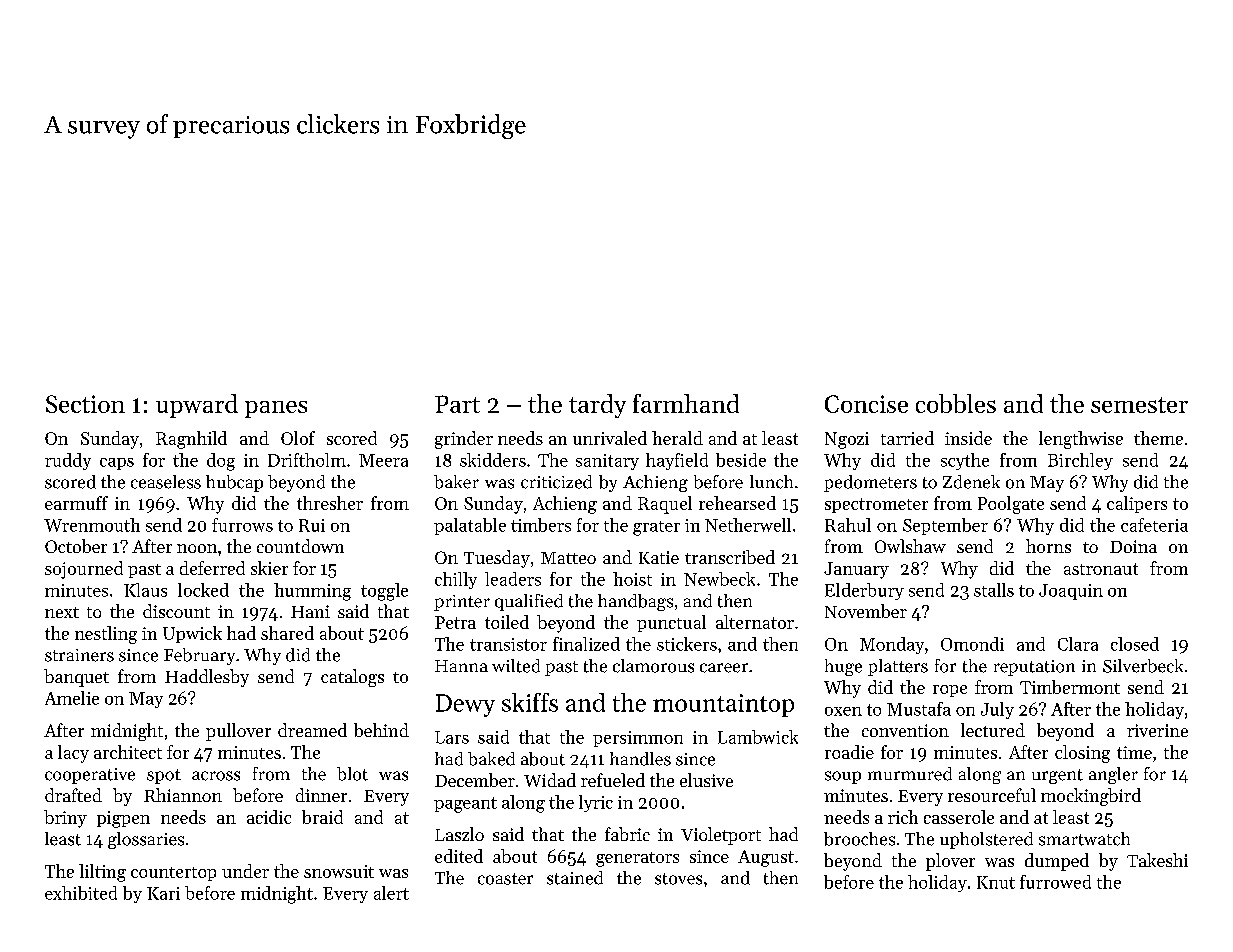  What do you see at coordinates (464, 440) in the screenshot?
I see `grinder` at bounding box center [464, 440].
